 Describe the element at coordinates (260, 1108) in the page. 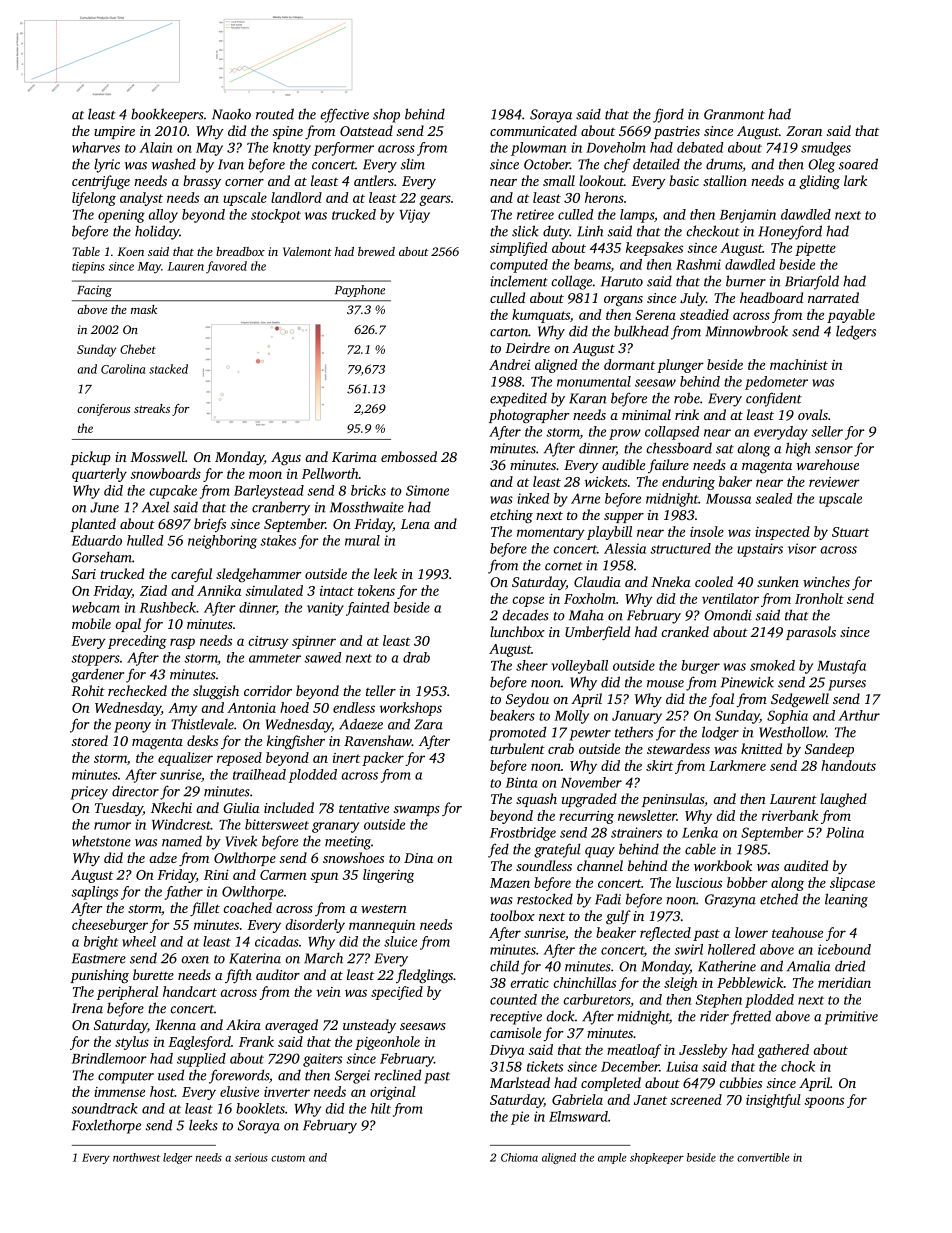

I see `booklets` at that location.
